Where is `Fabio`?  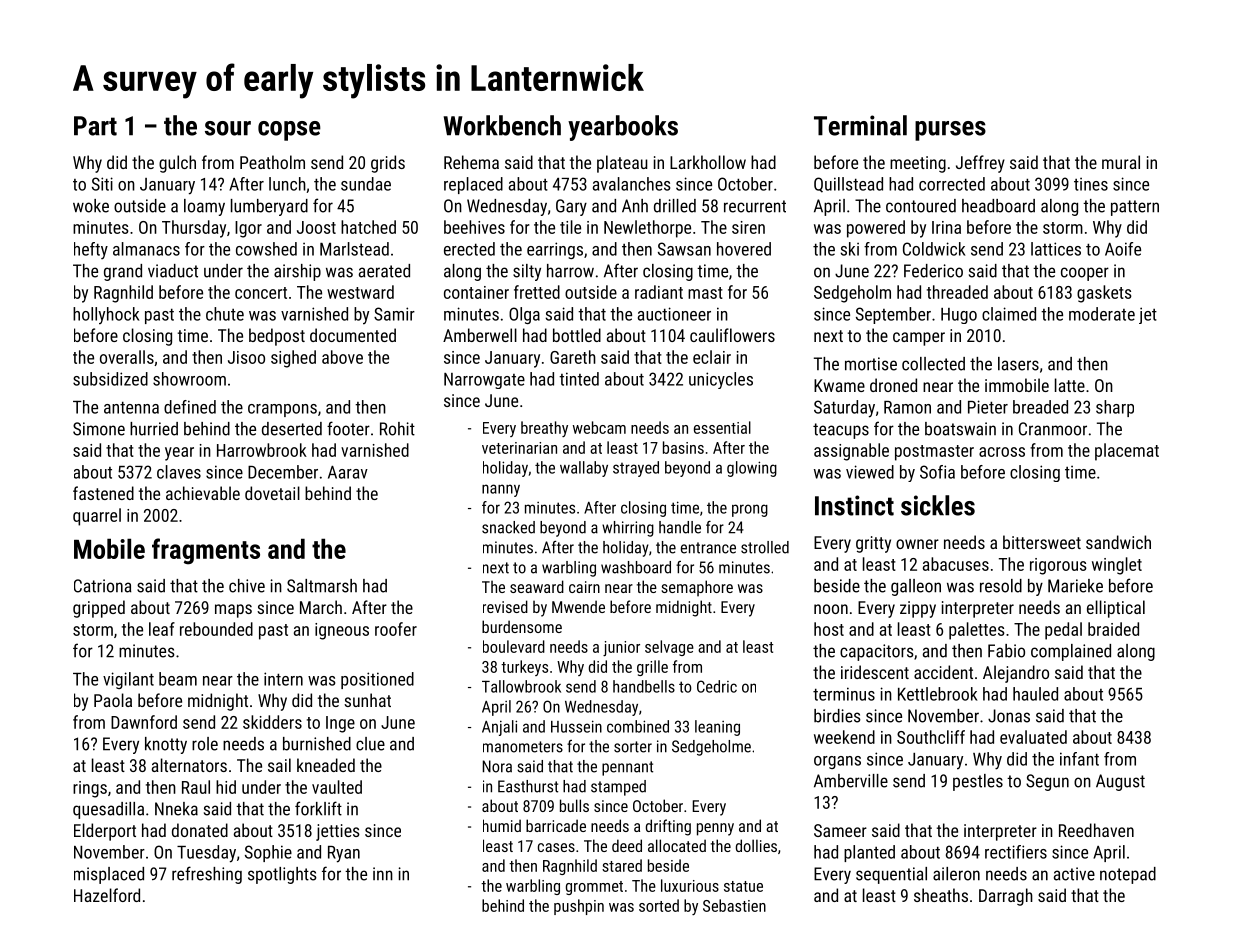
Fabio is located at coordinates (1006, 651).
